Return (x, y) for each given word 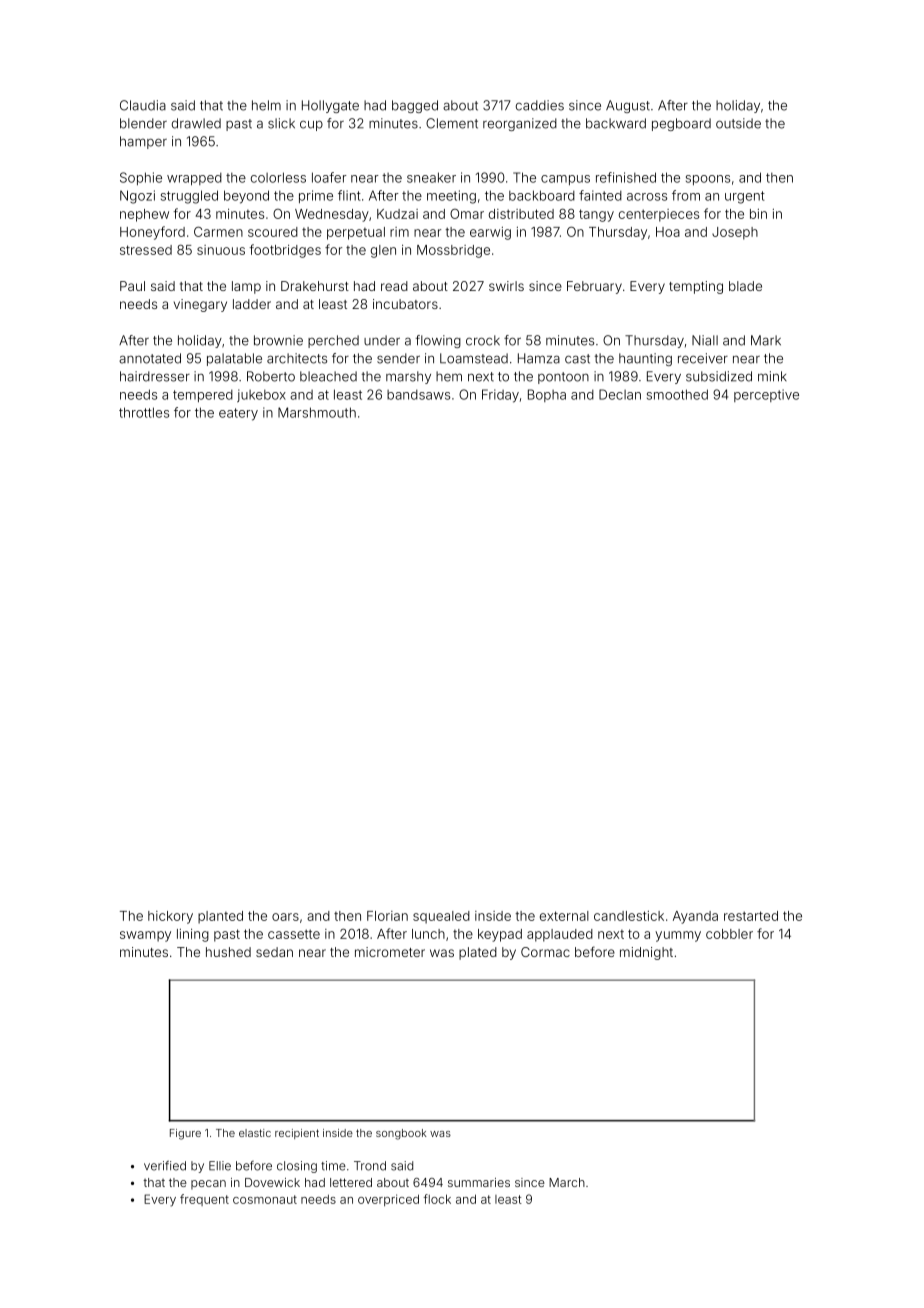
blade (745, 286)
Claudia (143, 105)
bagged (415, 106)
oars (285, 917)
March (567, 1182)
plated (478, 953)
